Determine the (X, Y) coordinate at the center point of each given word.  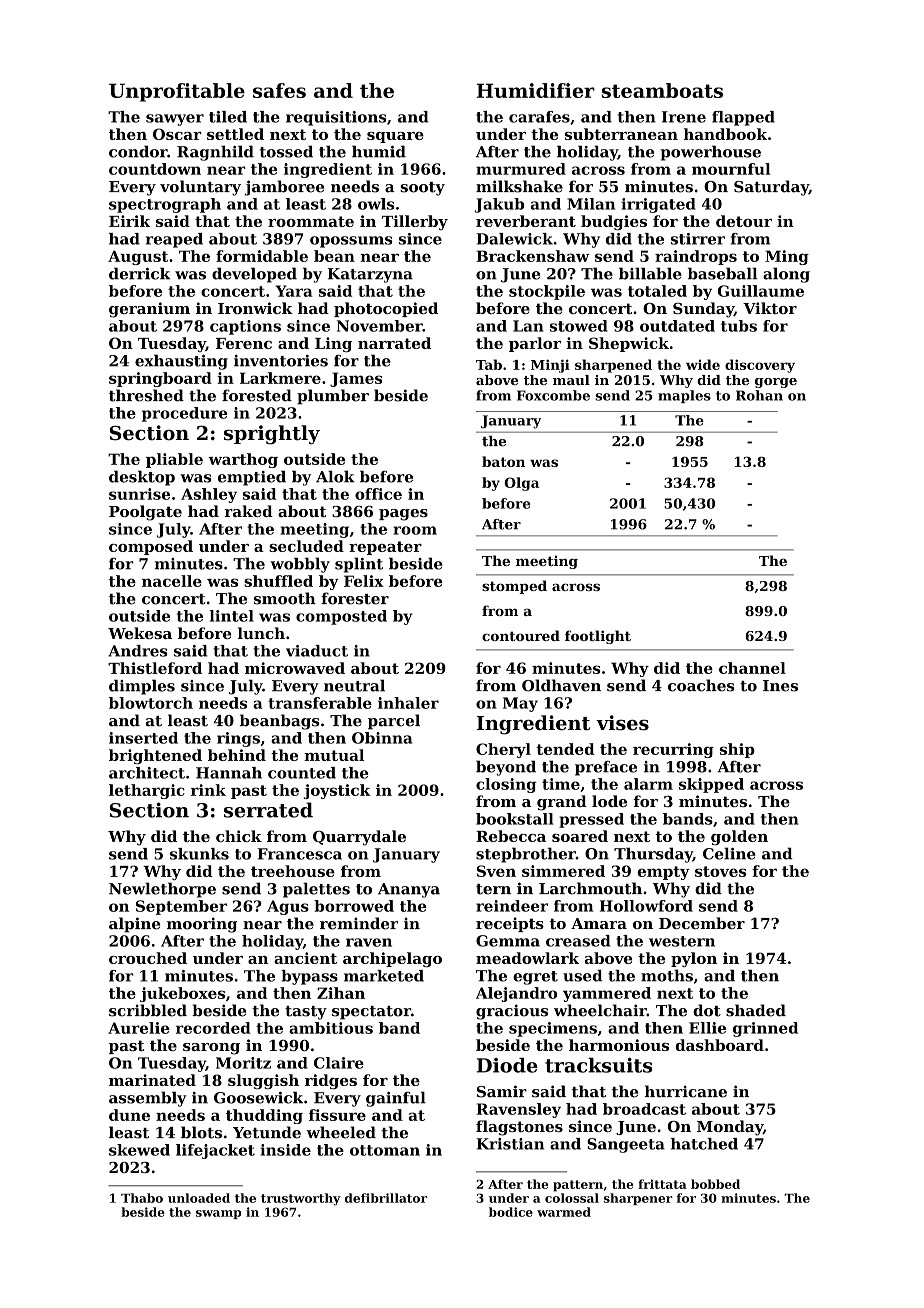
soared (580, 836)
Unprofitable (177, 92)
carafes (539, 117)
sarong (211, 1049)
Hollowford (646, 906)
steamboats (662, 90)
